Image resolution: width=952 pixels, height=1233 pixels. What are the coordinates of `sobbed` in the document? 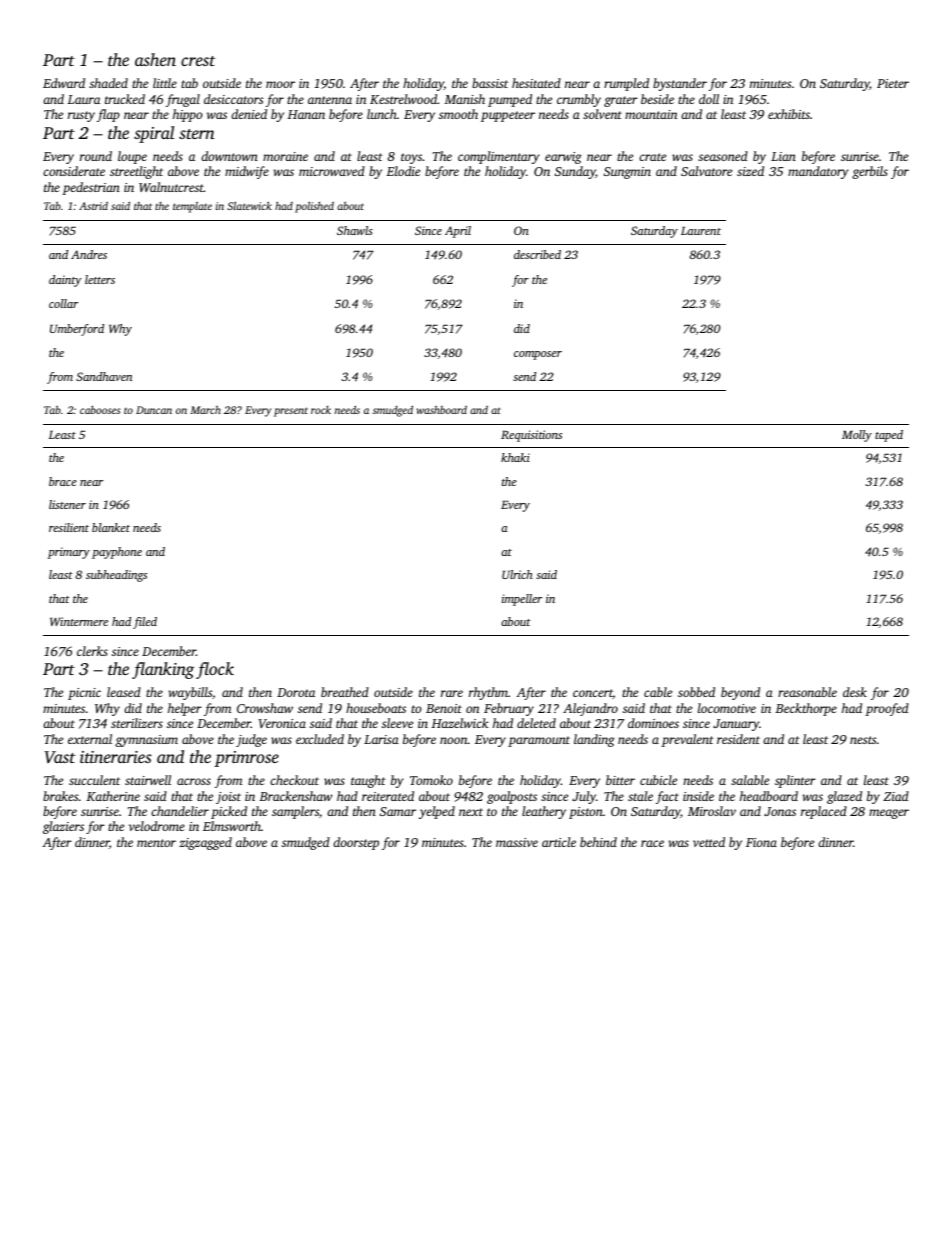 It's located at (696, 692).
